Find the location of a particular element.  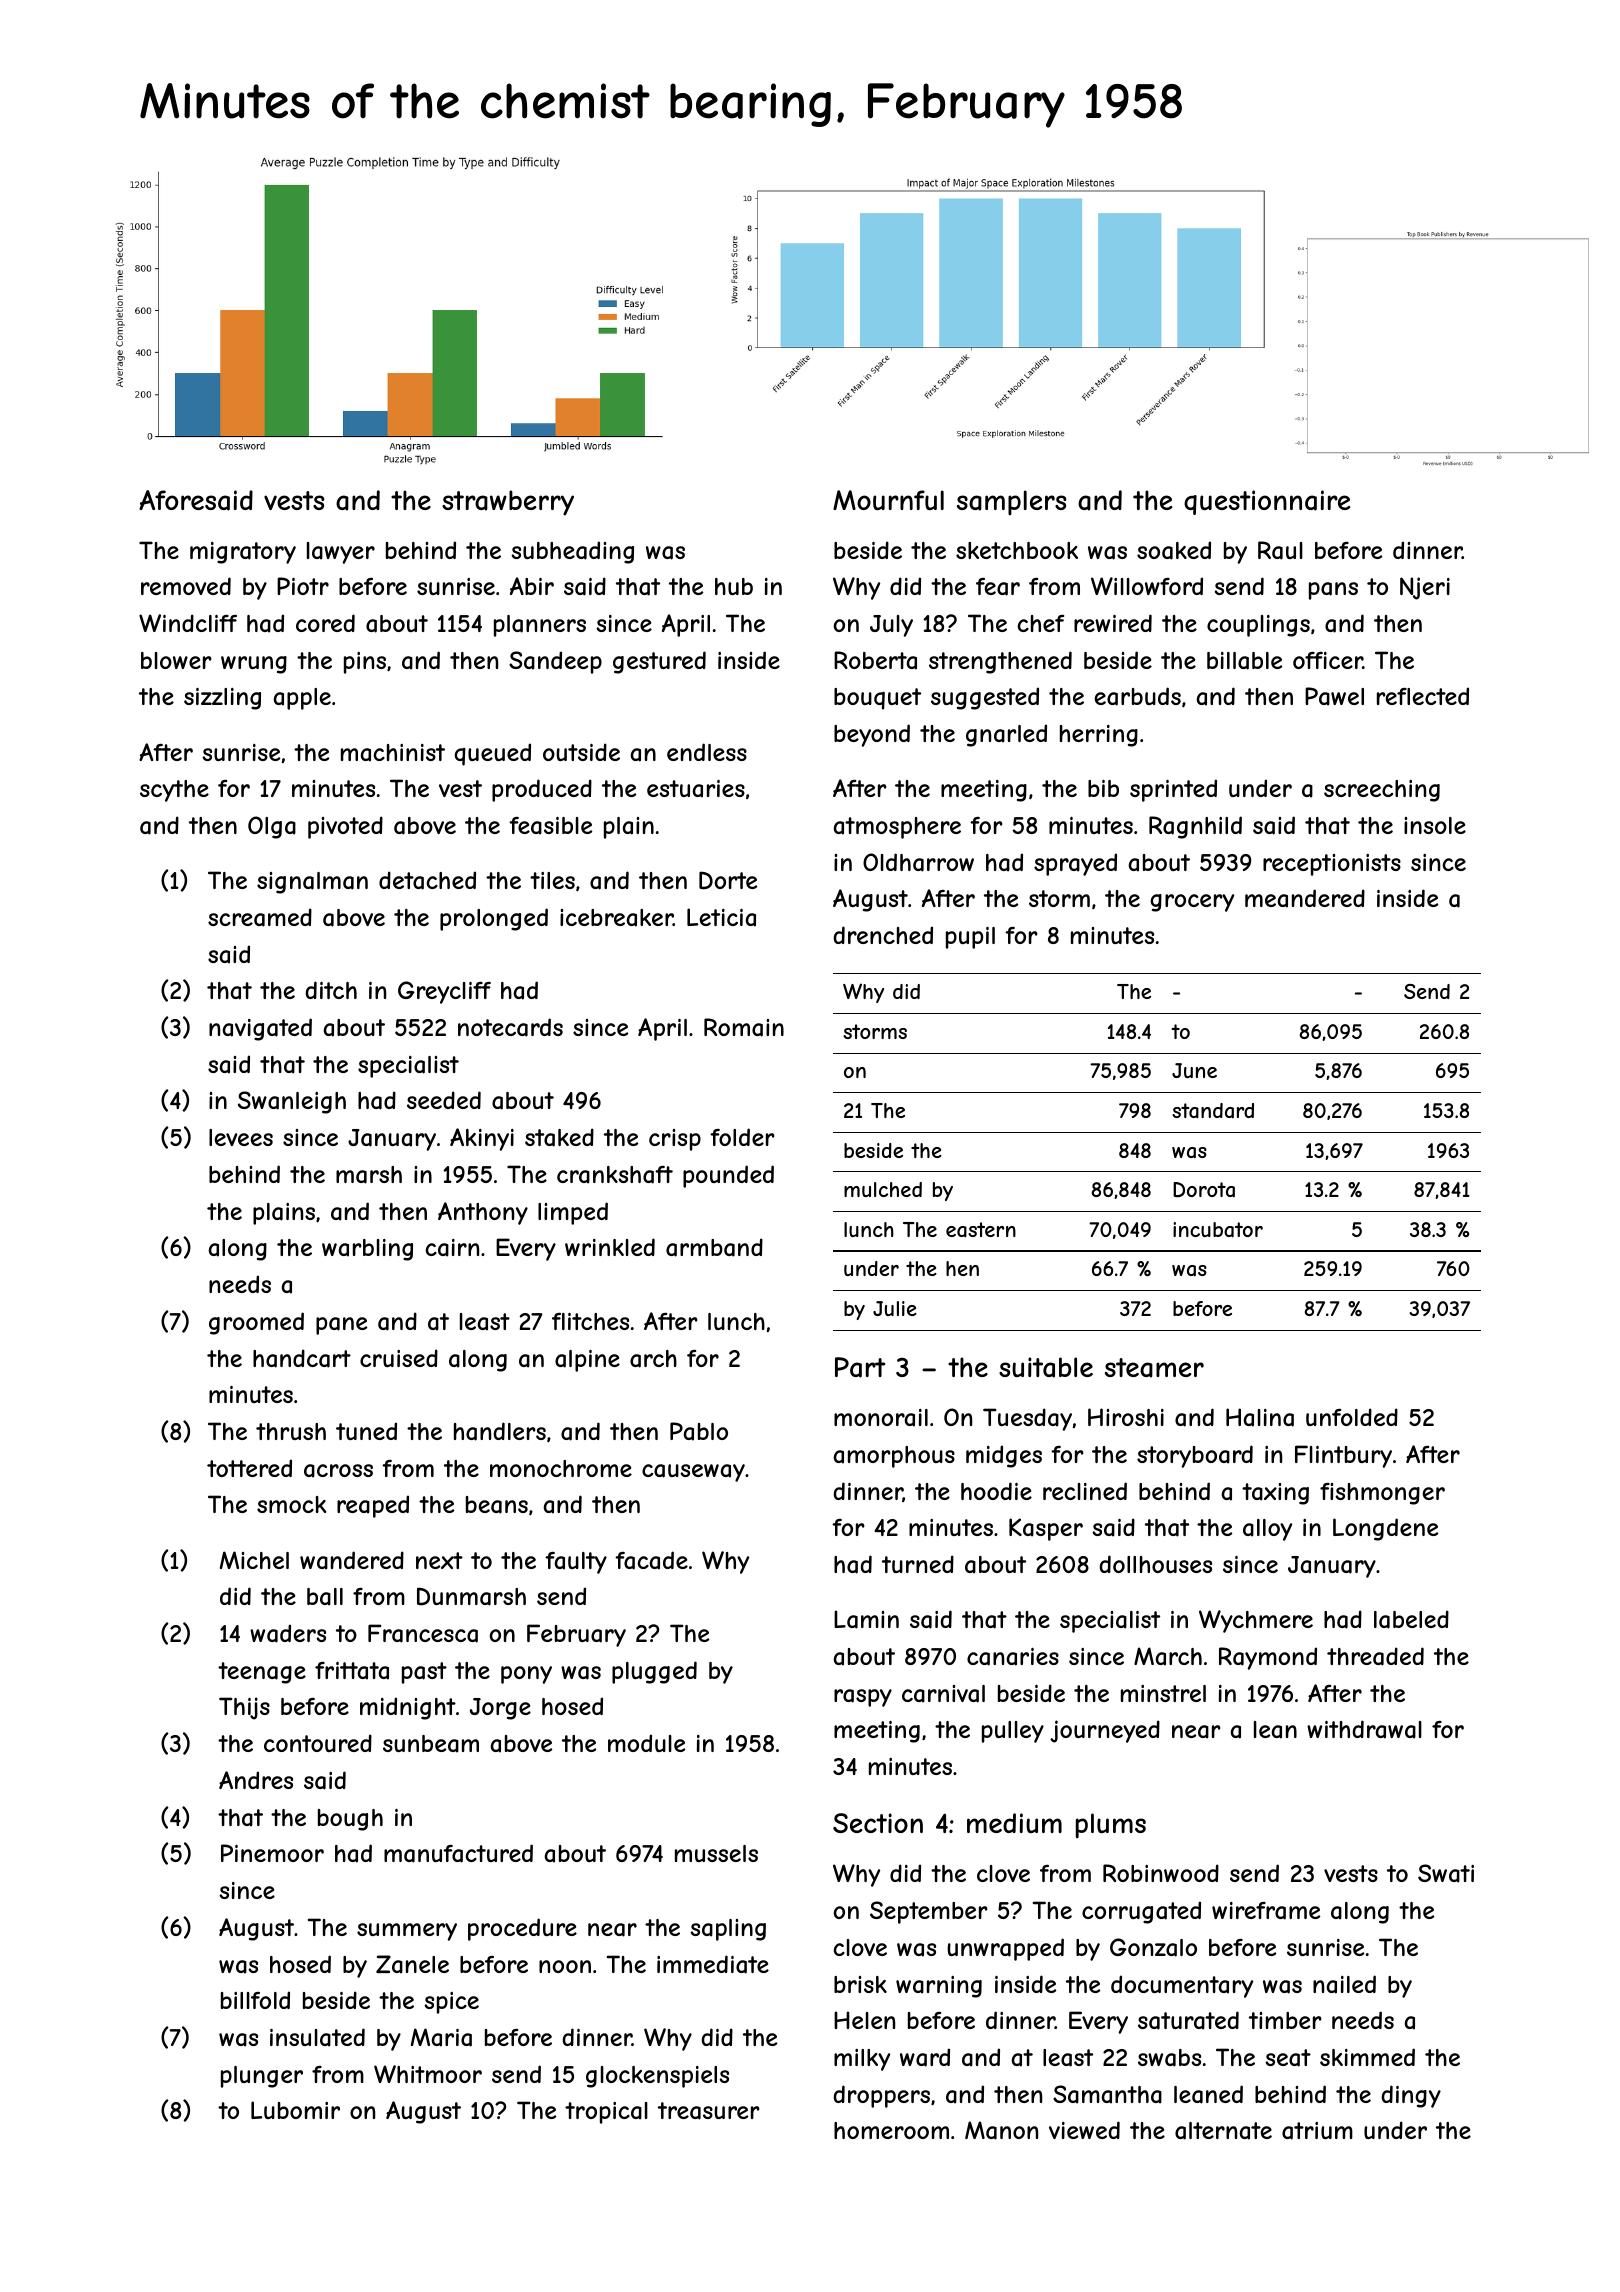

Manon is located at coordinates (1001, 2130).
